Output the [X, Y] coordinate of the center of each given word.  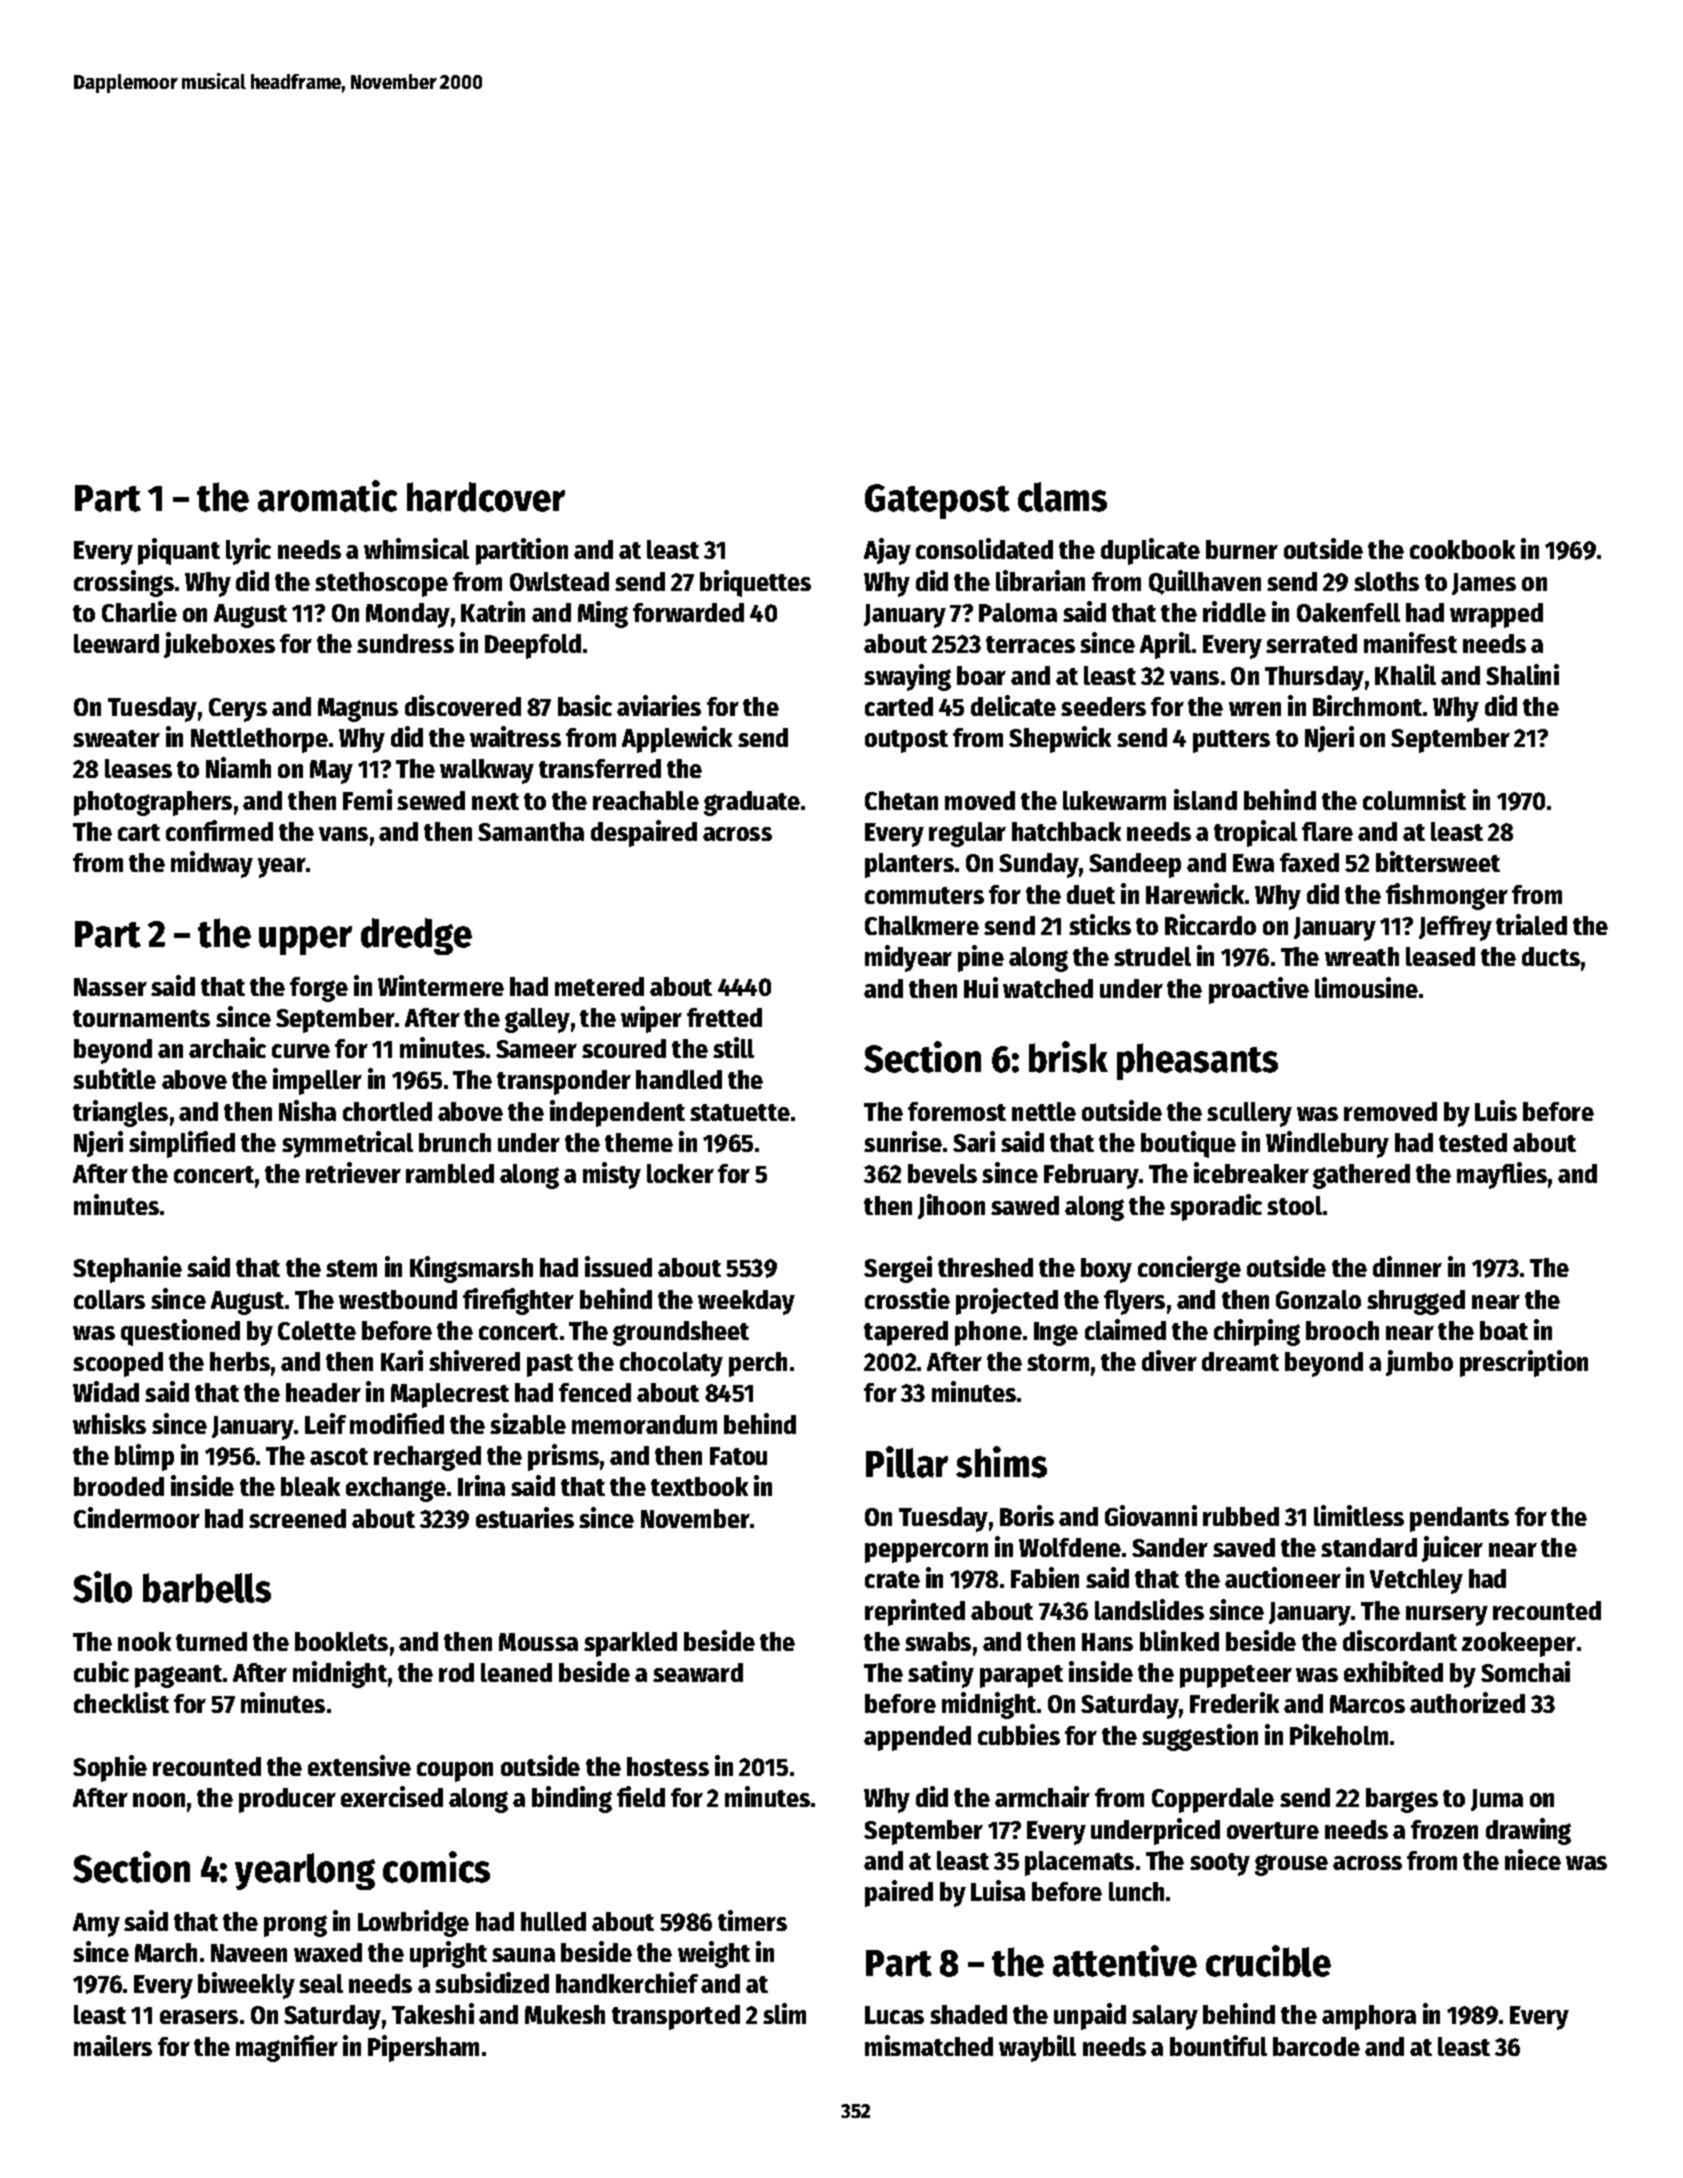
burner [1242, 549]
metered [599, 986]
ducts [1551, 956]
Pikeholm [1339, 1734]
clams [1062, 497]
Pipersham [423, 2048]
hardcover [486, 497]
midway [212, 864]
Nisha [307, 1110]
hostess [668, 1766]
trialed [1531, 924]
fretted [724, 1017]
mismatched [929, 2045]
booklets [341, 1641]
